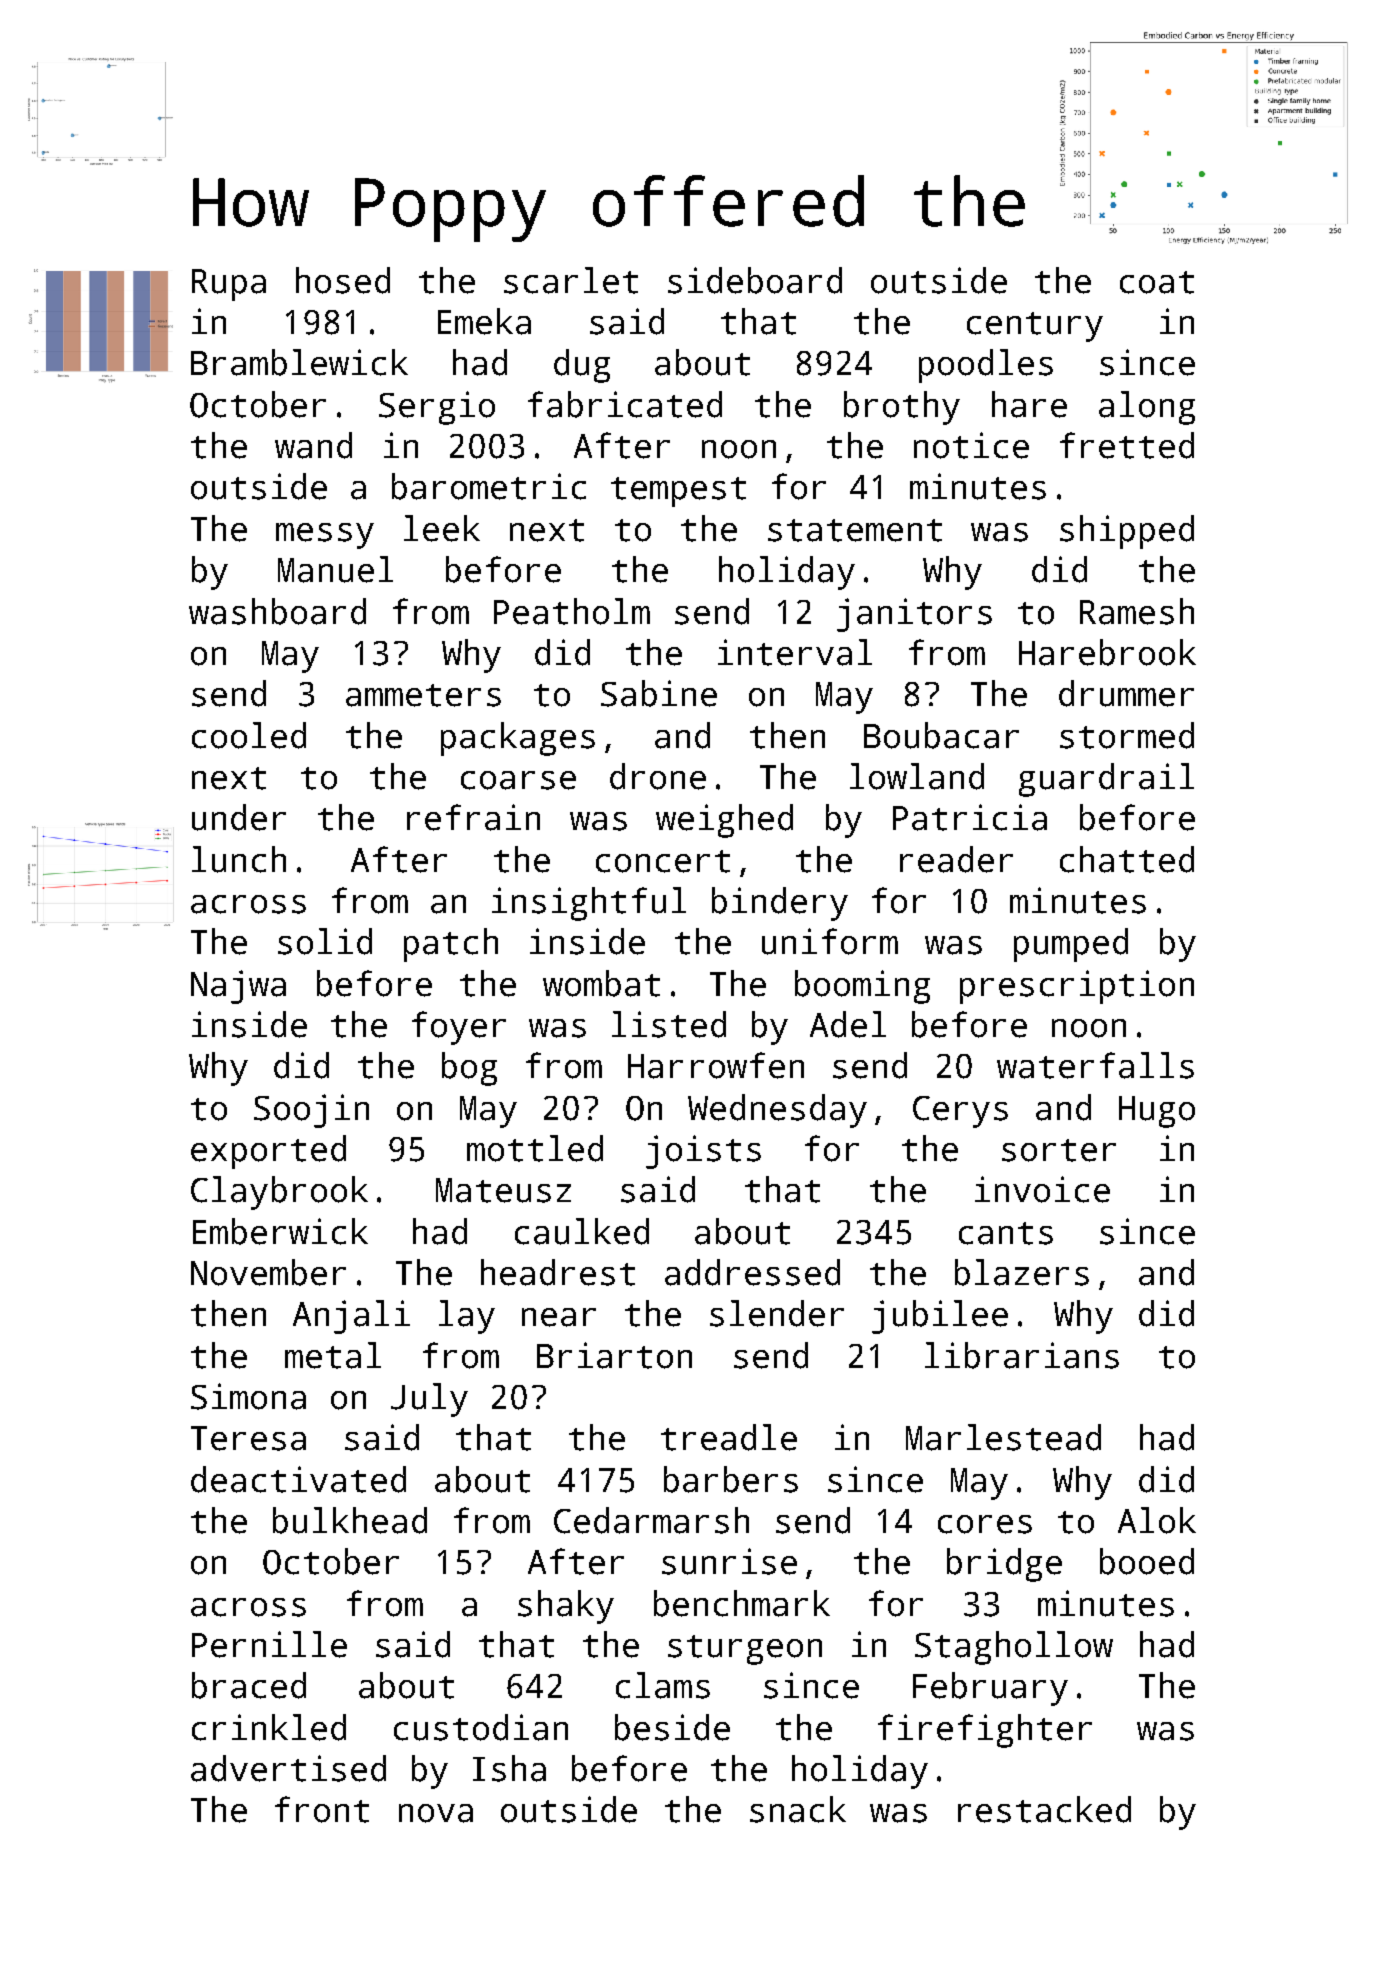 Image resolution: width=1386 pixels, height=1969 pixels. Describe the element at coordinates (1003, 1437) in the image. I see `Marlestead` at that location.
